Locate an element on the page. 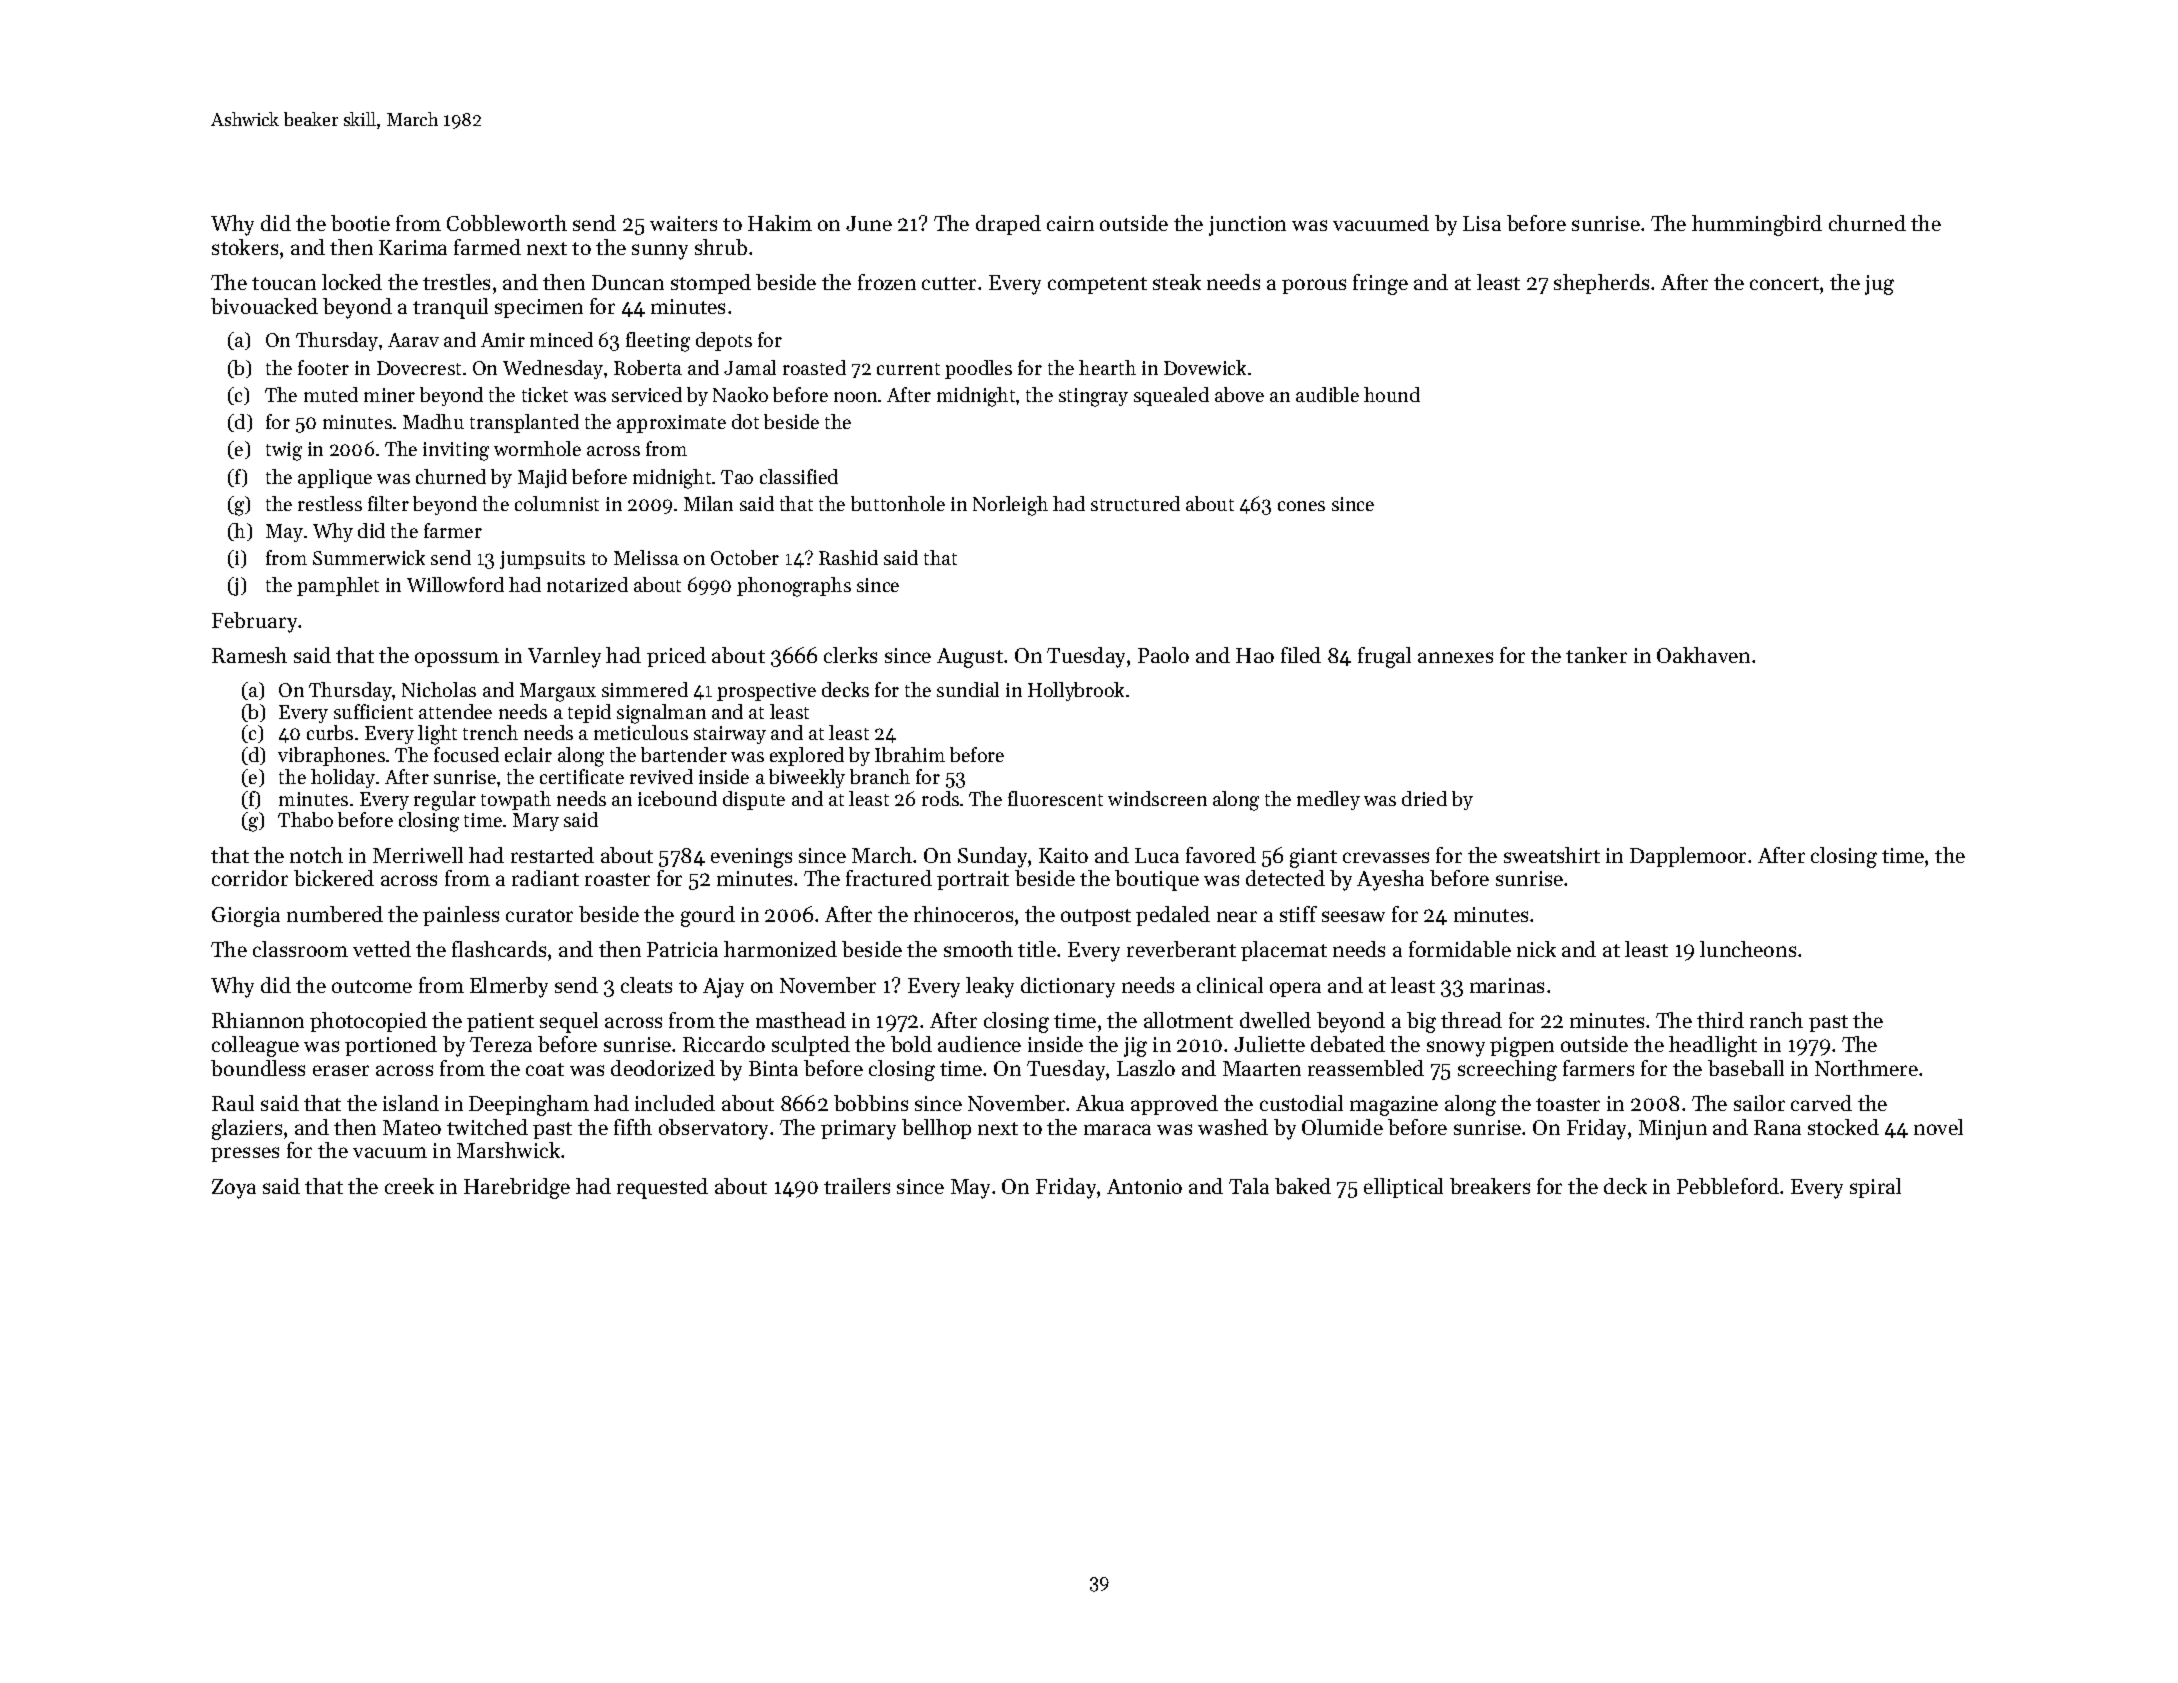 The height and width of the page is (1683, 2178). Harebridge is located at coordinates (517, 1188).
